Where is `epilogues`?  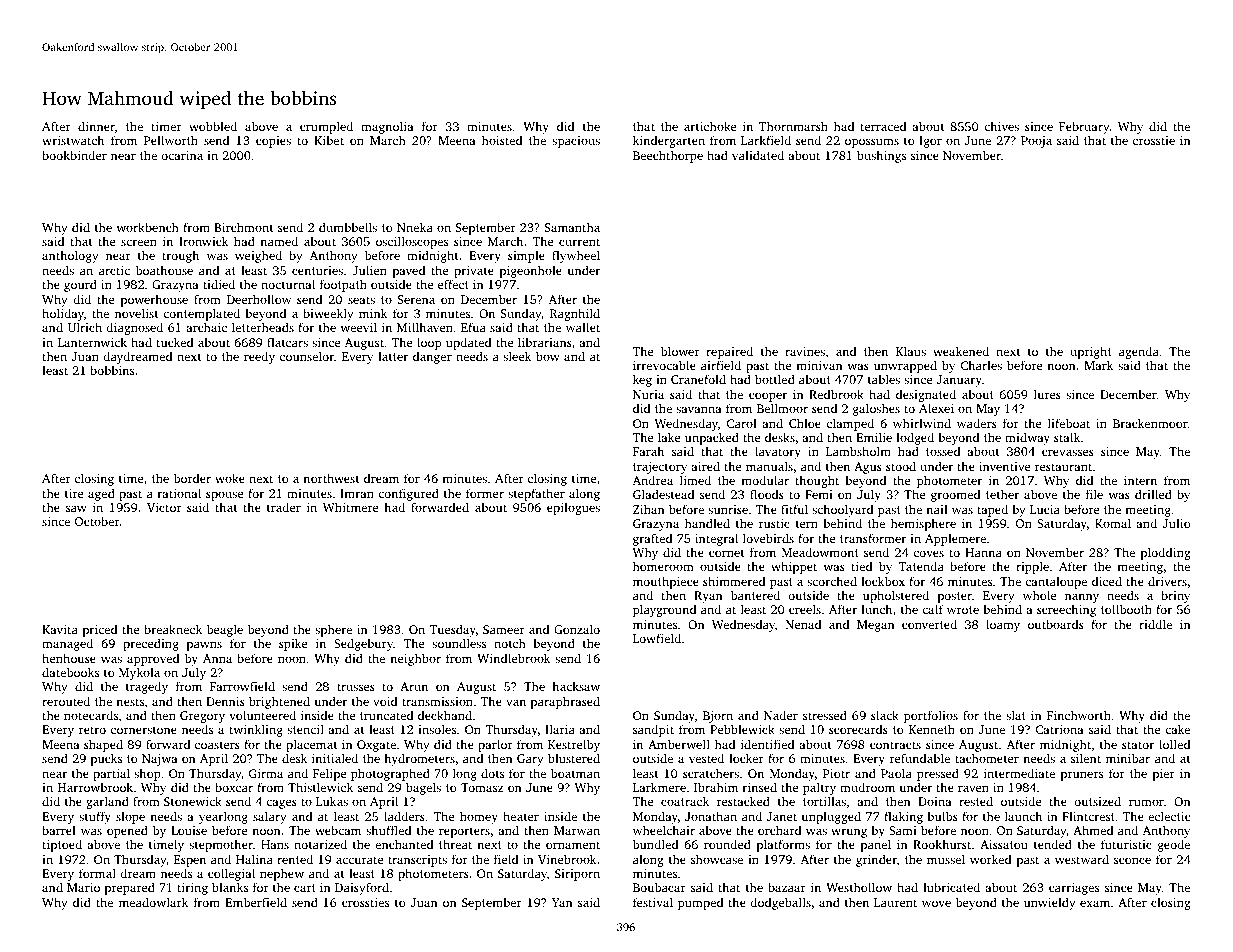
epilogues is located at coordinates (573, 508).
